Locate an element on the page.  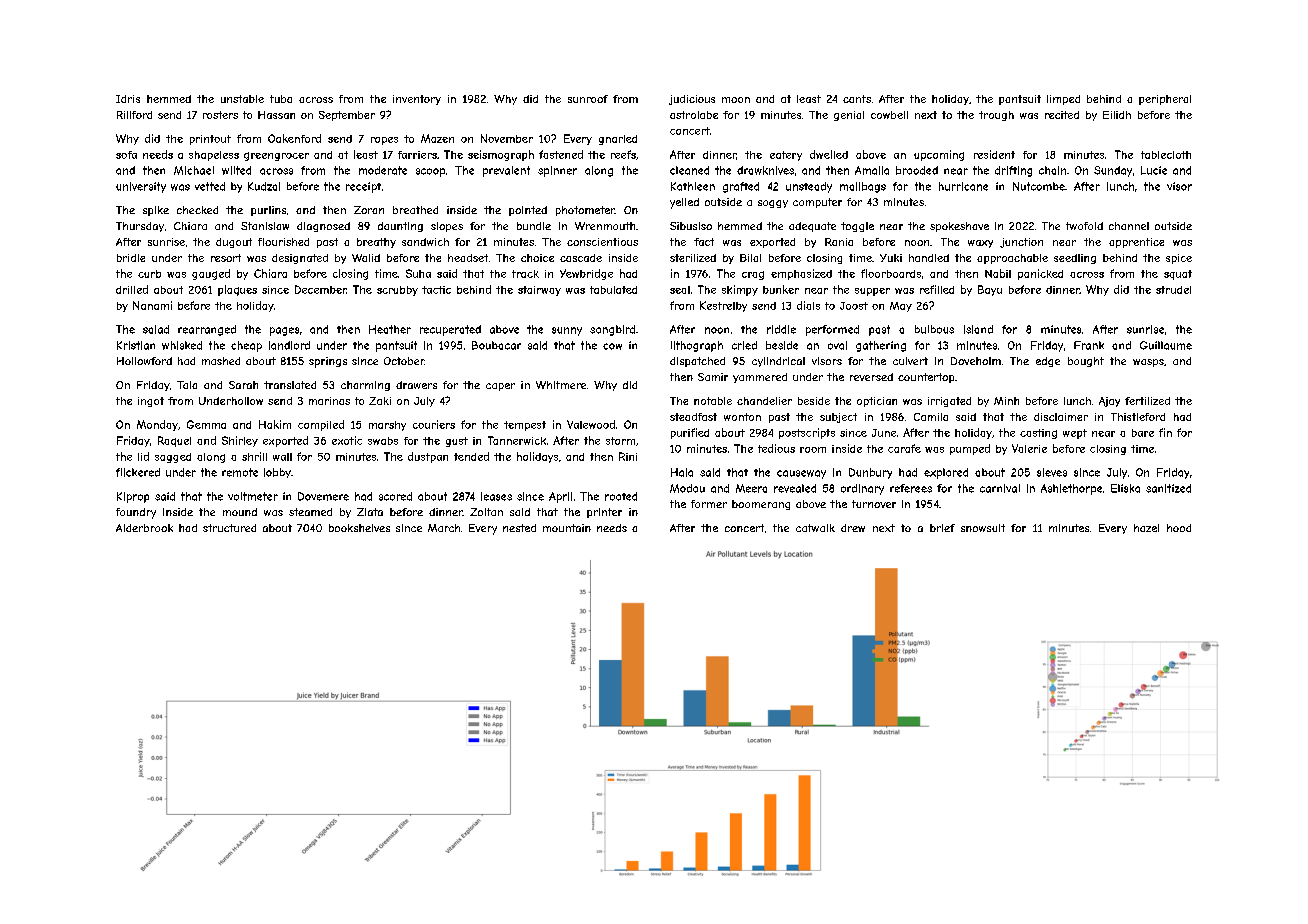
Bayu is located at coordinates (990, 290).
